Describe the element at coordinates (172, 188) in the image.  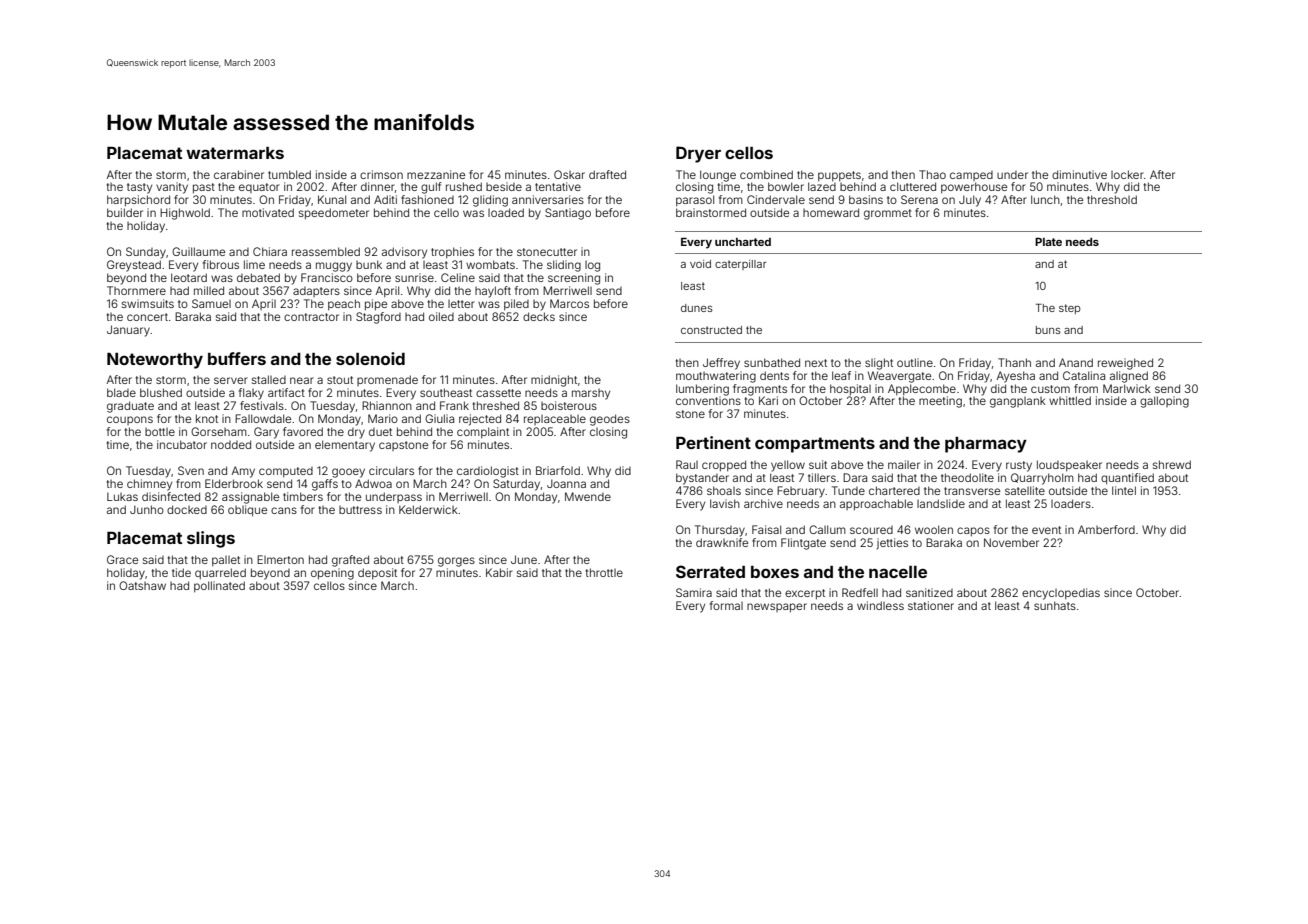
I see `vanity` at that location.
